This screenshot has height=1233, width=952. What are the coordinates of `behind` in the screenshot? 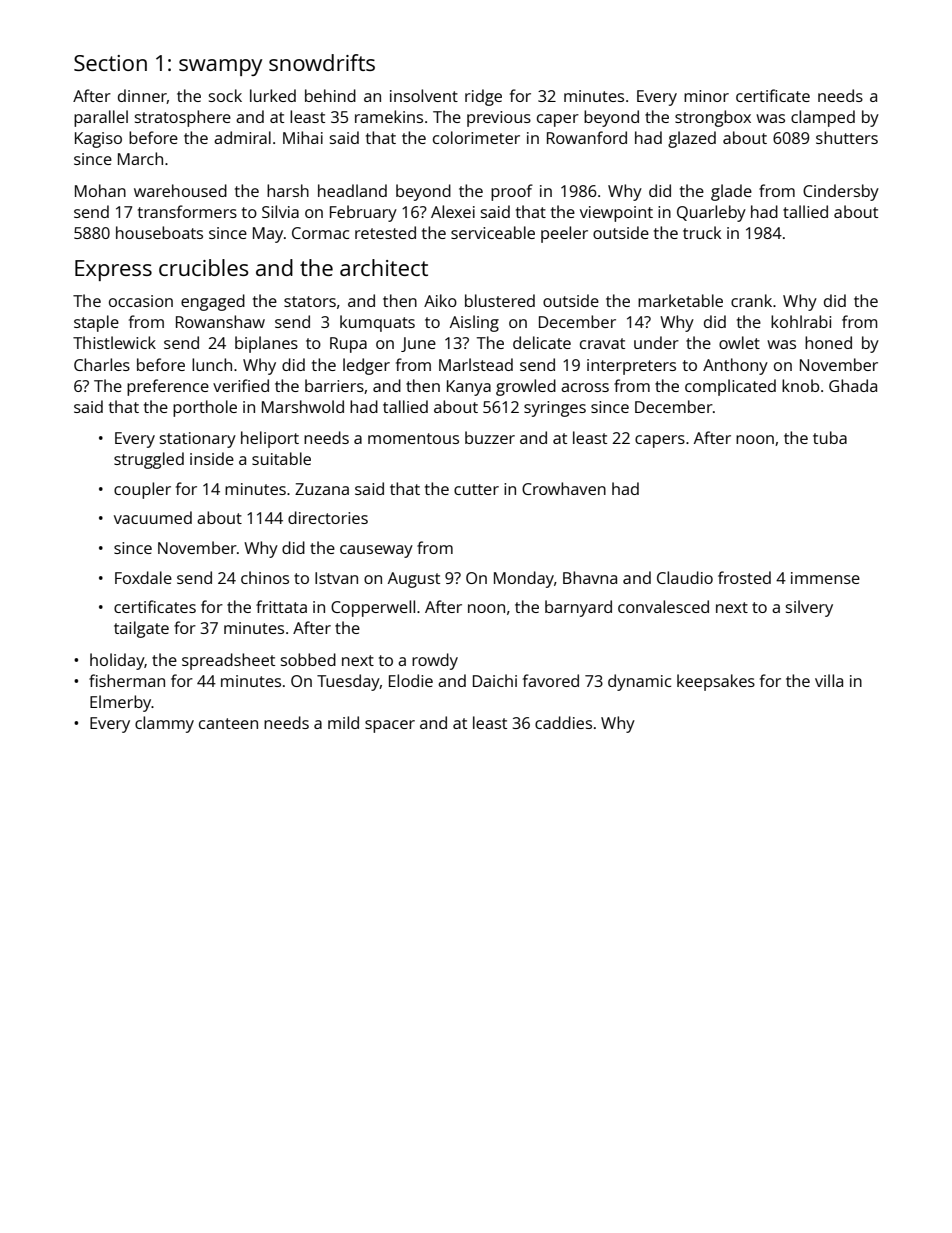 It's located at (330, 95).
